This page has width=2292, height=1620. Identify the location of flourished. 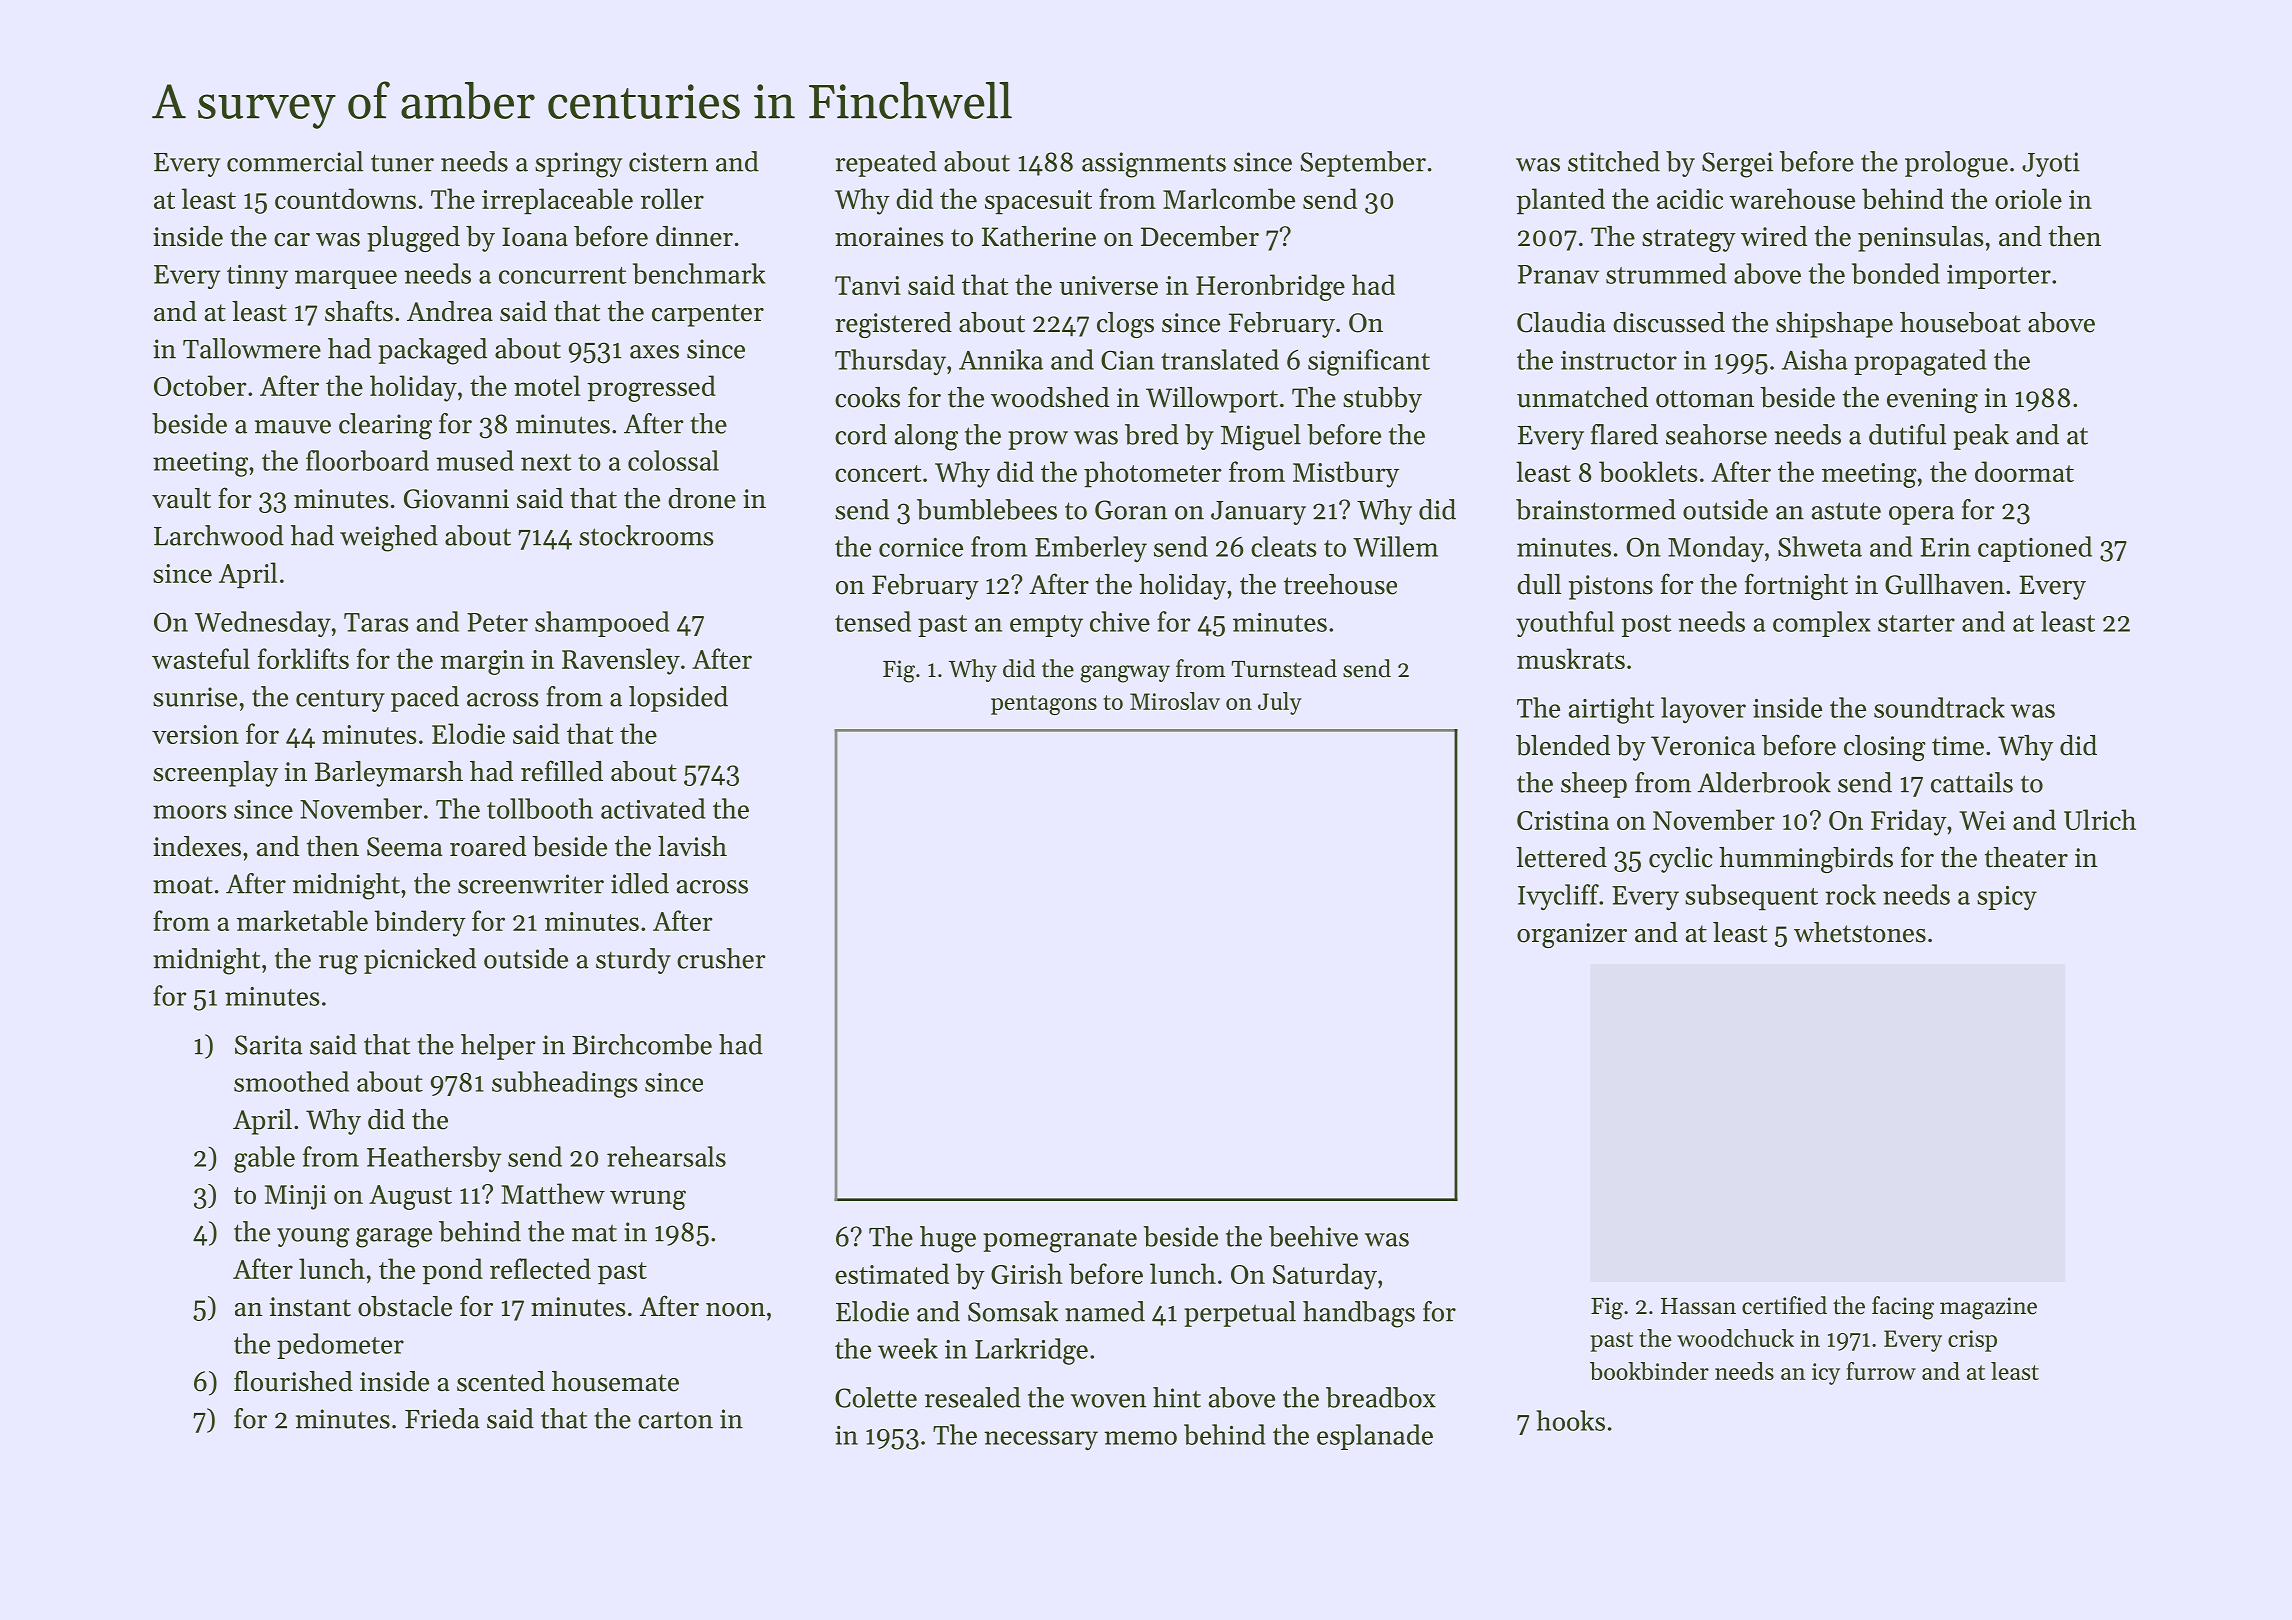
(293, 1381).
